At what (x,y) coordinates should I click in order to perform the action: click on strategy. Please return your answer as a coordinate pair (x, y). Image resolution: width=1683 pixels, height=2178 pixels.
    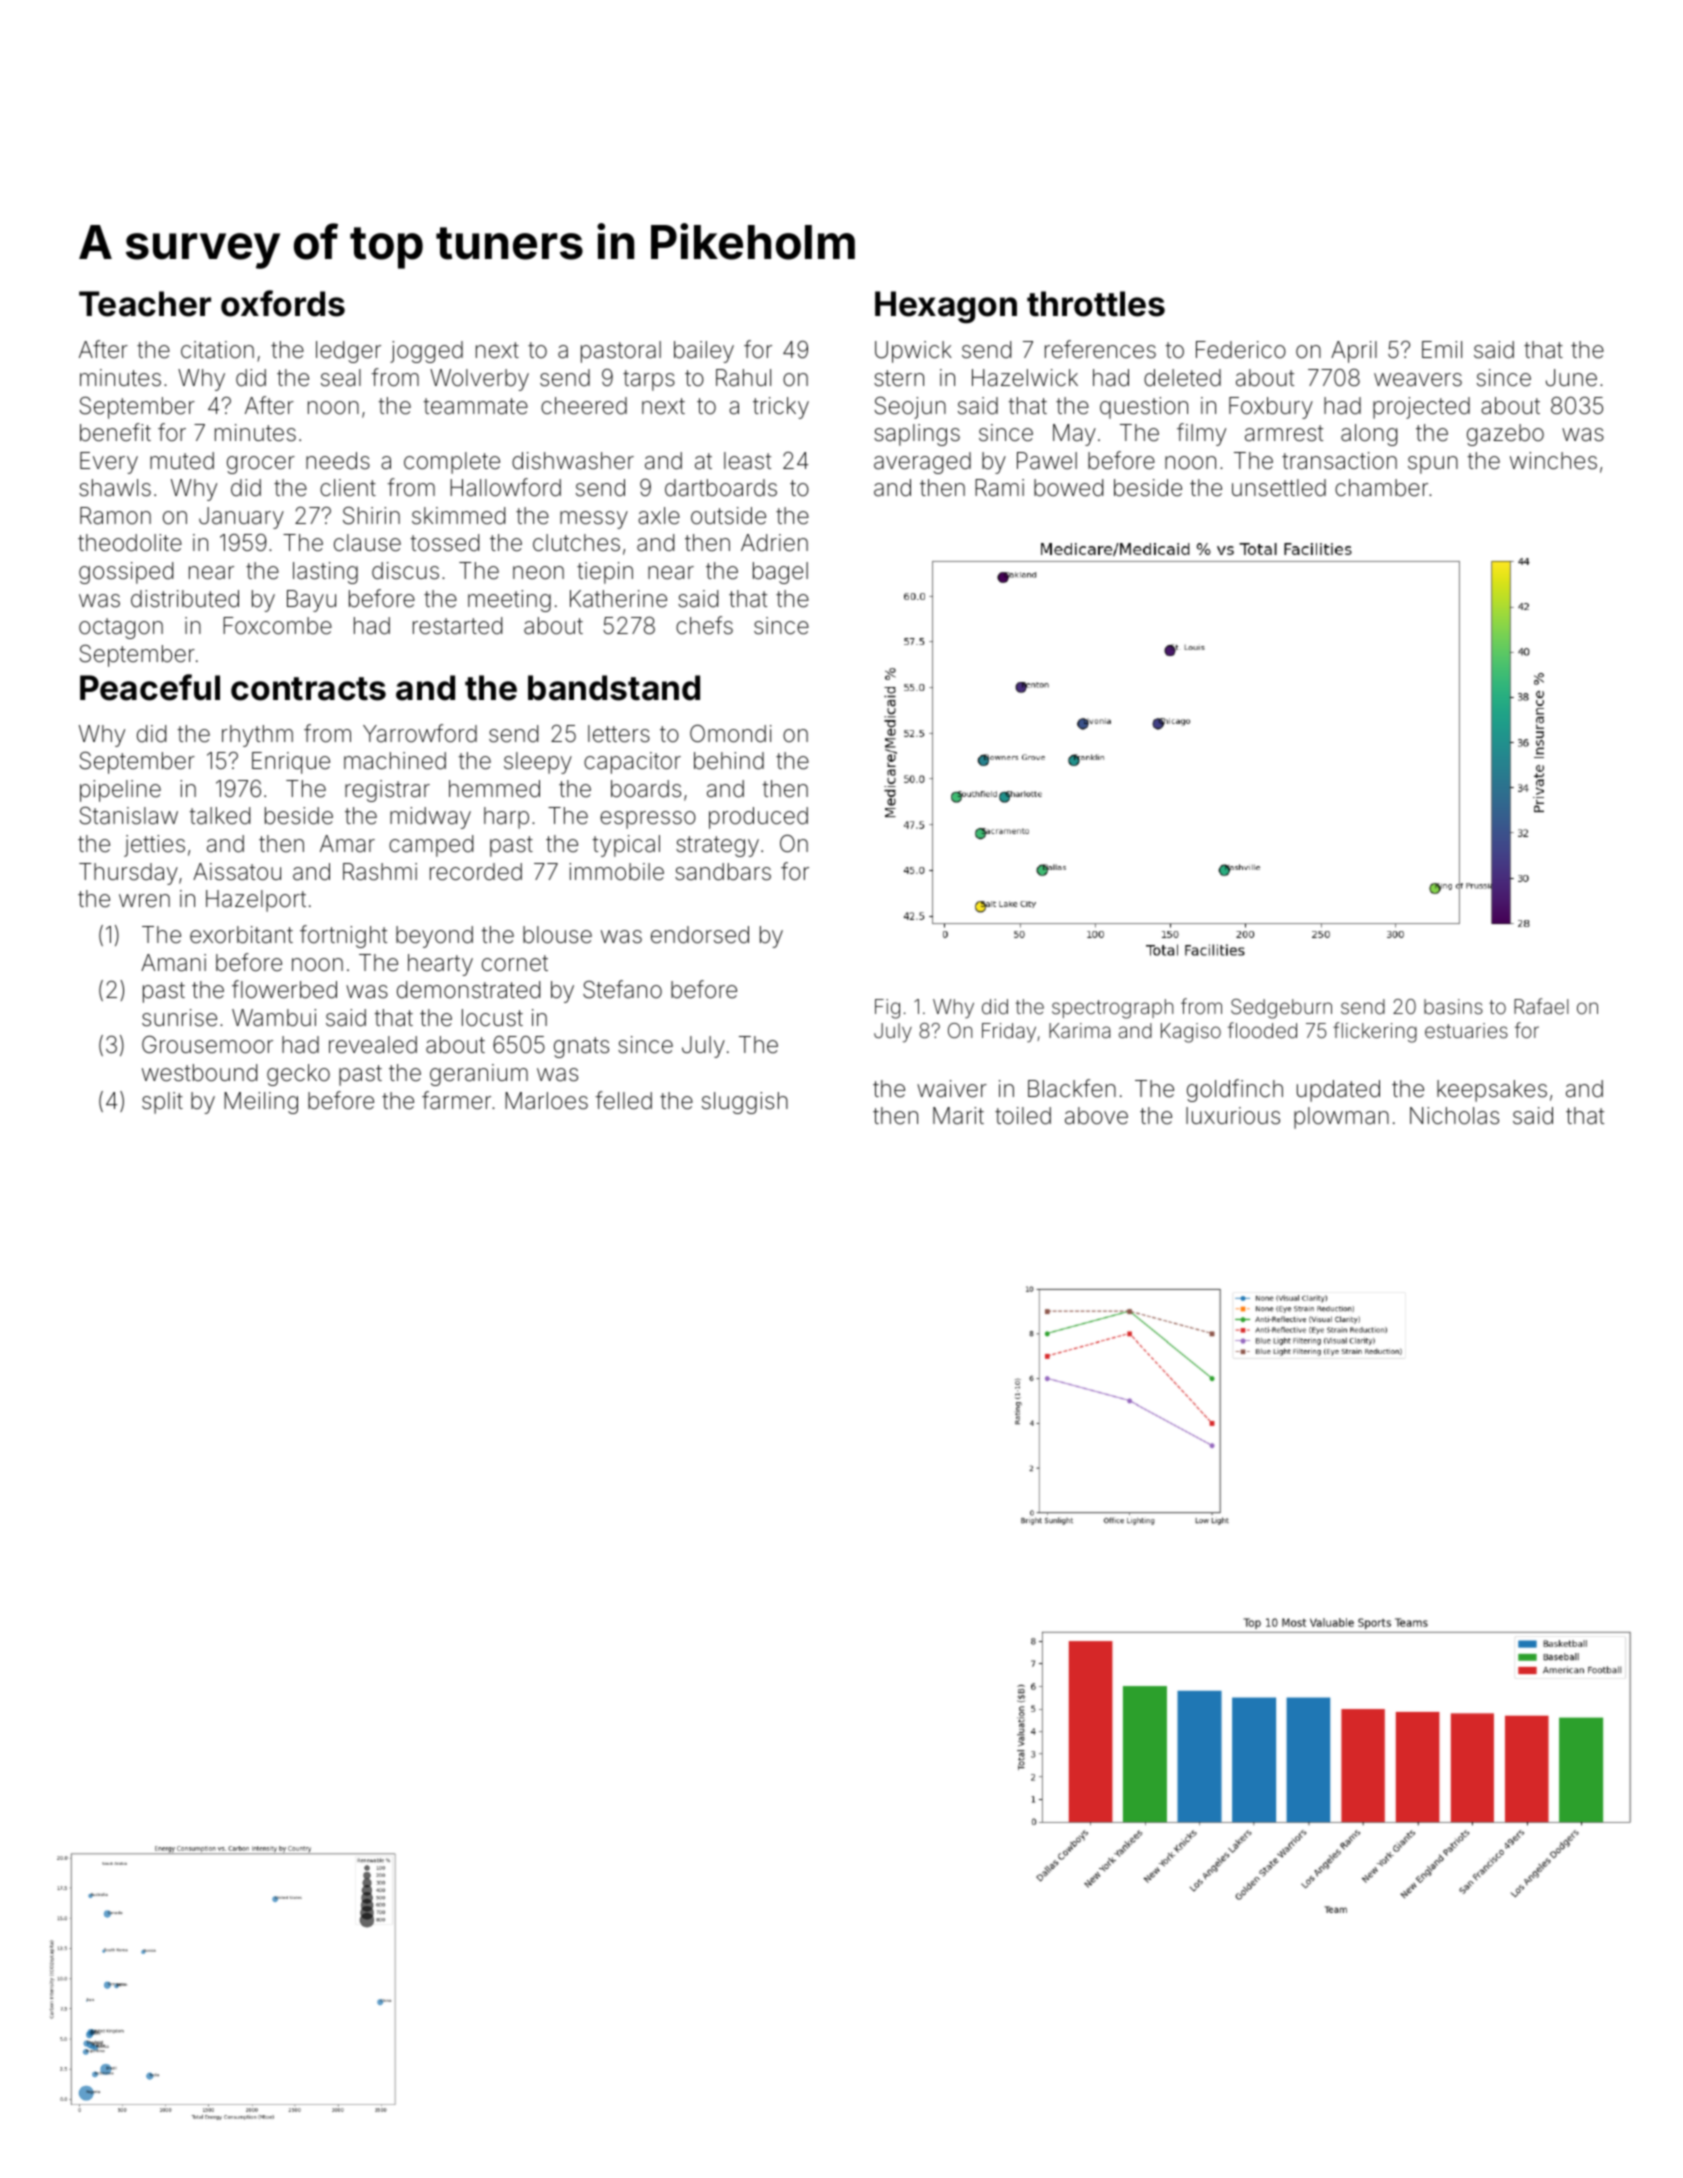
    Looking at the image, I should click on (717, 846).
